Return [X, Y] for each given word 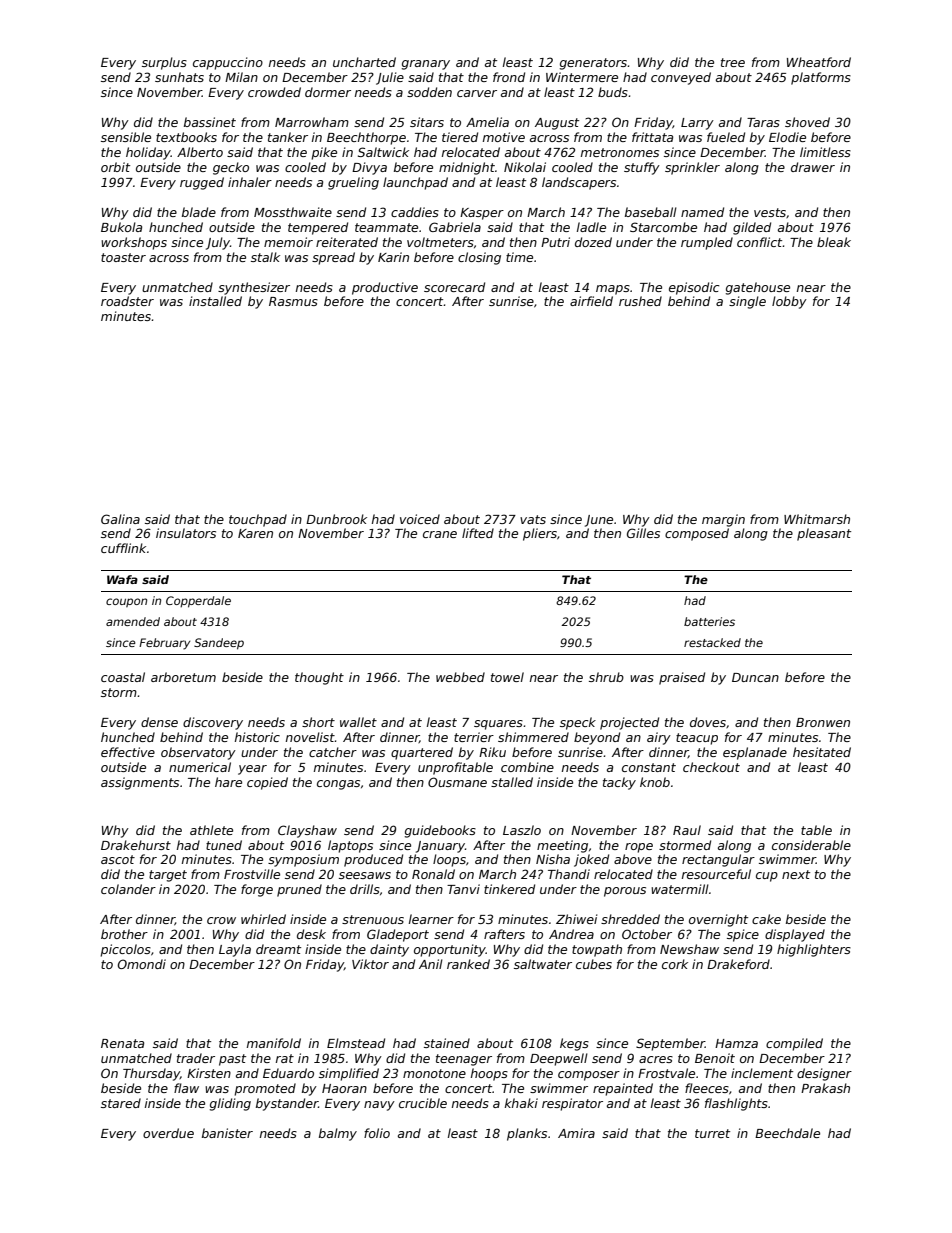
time [519, 257]
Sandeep [219, 644]
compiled [794, 1044]
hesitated [822, 752]
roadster [127, 301]
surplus [164, 63]
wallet [358, 722]
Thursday [151, 1074]
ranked [468, 964]
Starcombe [663, 227]
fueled [726, 137]
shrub [606, 677]
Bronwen [823, 722]
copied [267, 783]
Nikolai [525, 167]
